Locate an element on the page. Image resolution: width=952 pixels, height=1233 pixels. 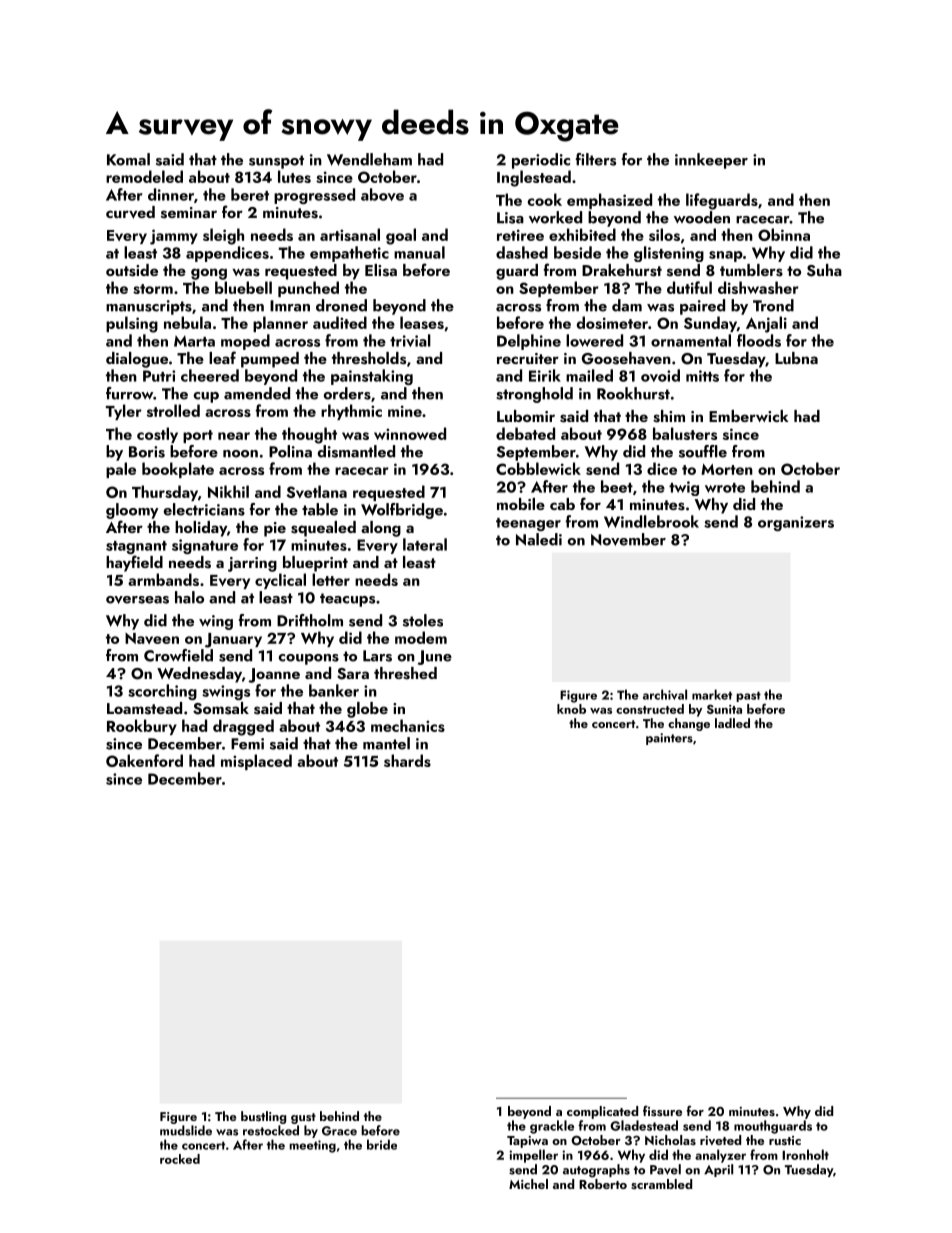
seminar is located at coordinates (189, 213).
